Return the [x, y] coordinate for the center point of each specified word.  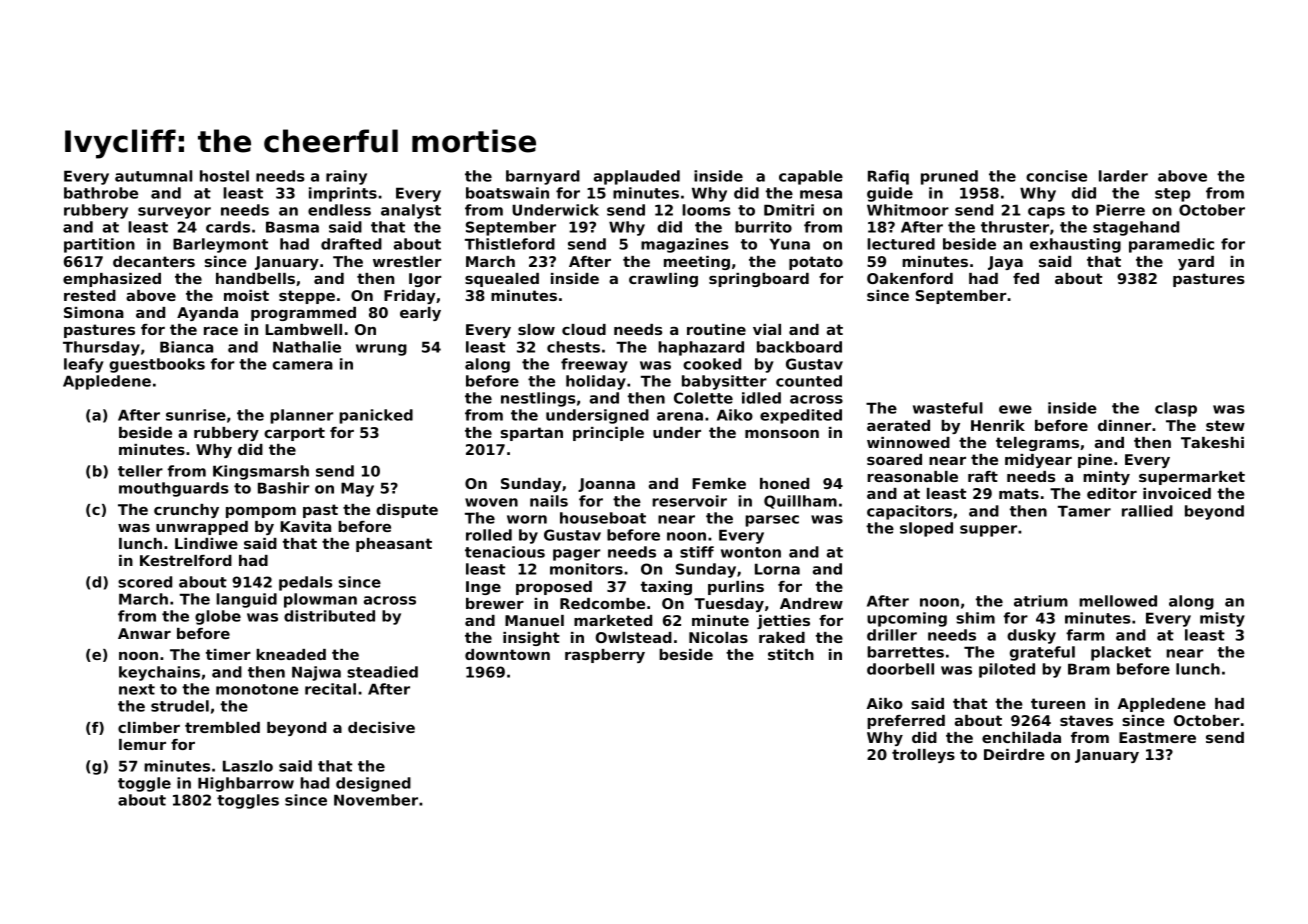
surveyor [174, 213]
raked [782, 637]
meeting [697, 263]
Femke [719, 483]
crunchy [186, 511]
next [137, 689]
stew [1225, 425]
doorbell [900, 669]
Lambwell [303, 329]
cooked [712, 364]
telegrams [1037, 444]
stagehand [1136, 228]
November [376, 800]
